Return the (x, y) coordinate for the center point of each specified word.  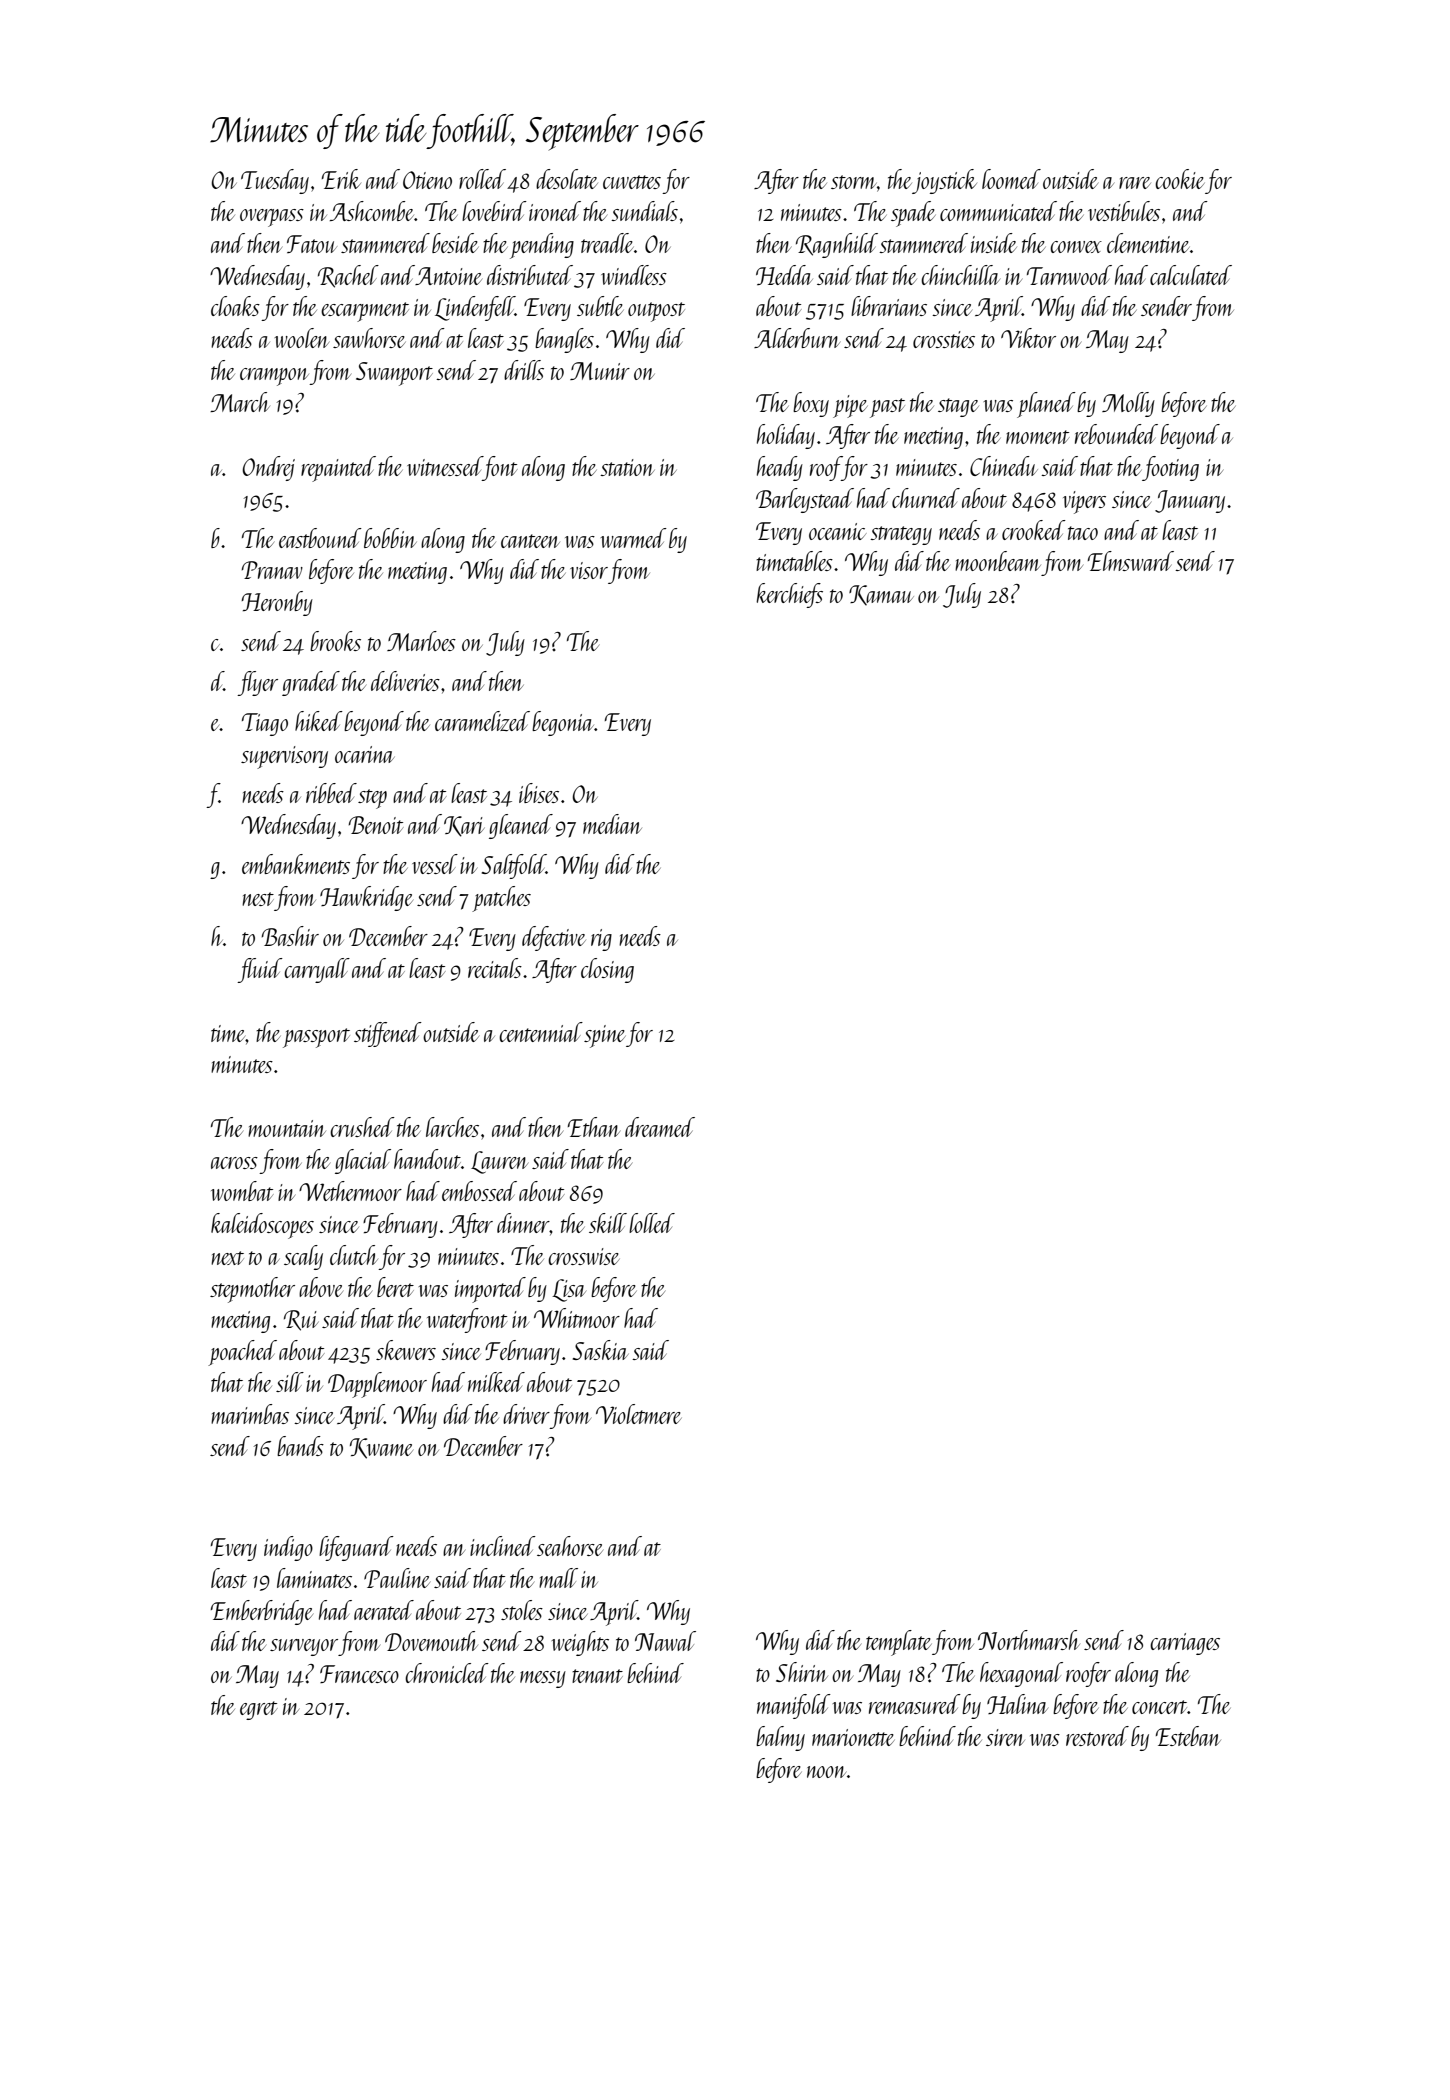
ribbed (331, 793)
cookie (1180, 179)
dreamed (660, 1127)
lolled (652, 1223)
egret (259, 1710)
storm (854, 182)
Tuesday (275, 181)
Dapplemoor (377, 1385)
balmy (780, 1738)
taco (1083, 533)
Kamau (881, 595)
